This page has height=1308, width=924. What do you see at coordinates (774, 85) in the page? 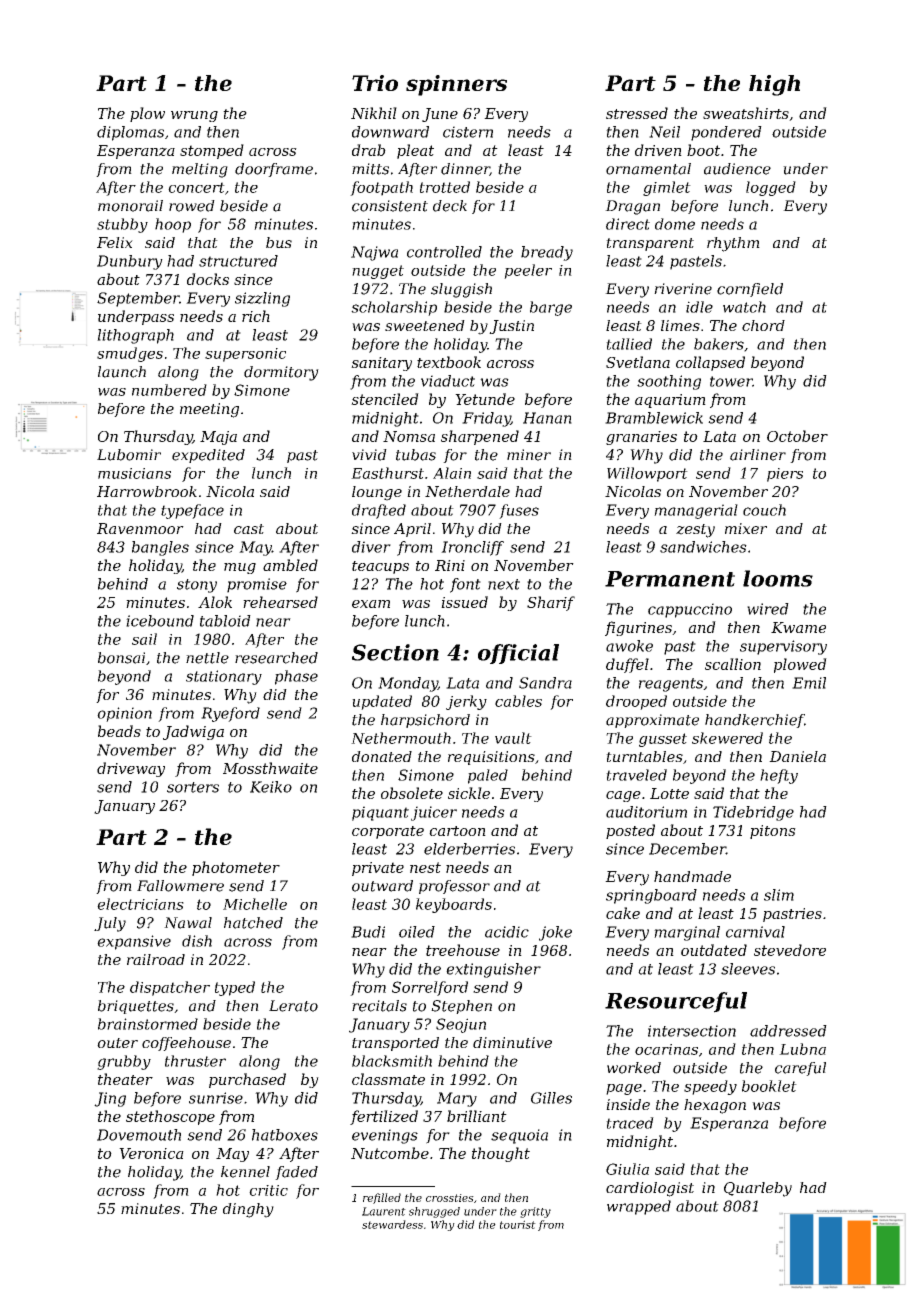
I see `high` at bounding box center [774, 85].
